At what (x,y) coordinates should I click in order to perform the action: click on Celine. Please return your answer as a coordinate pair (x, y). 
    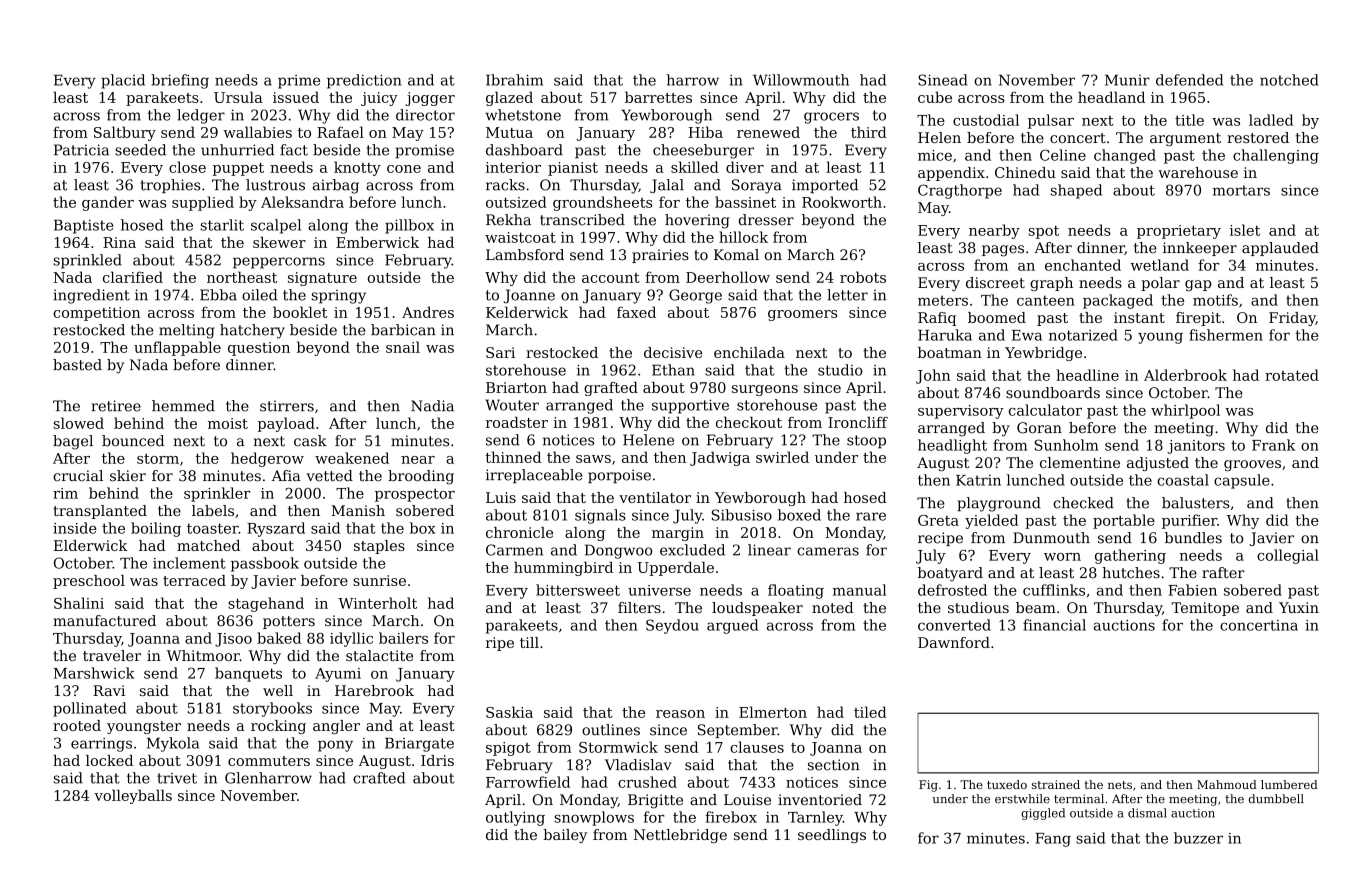
    Looking at the image, I should click on (1063, 155).
